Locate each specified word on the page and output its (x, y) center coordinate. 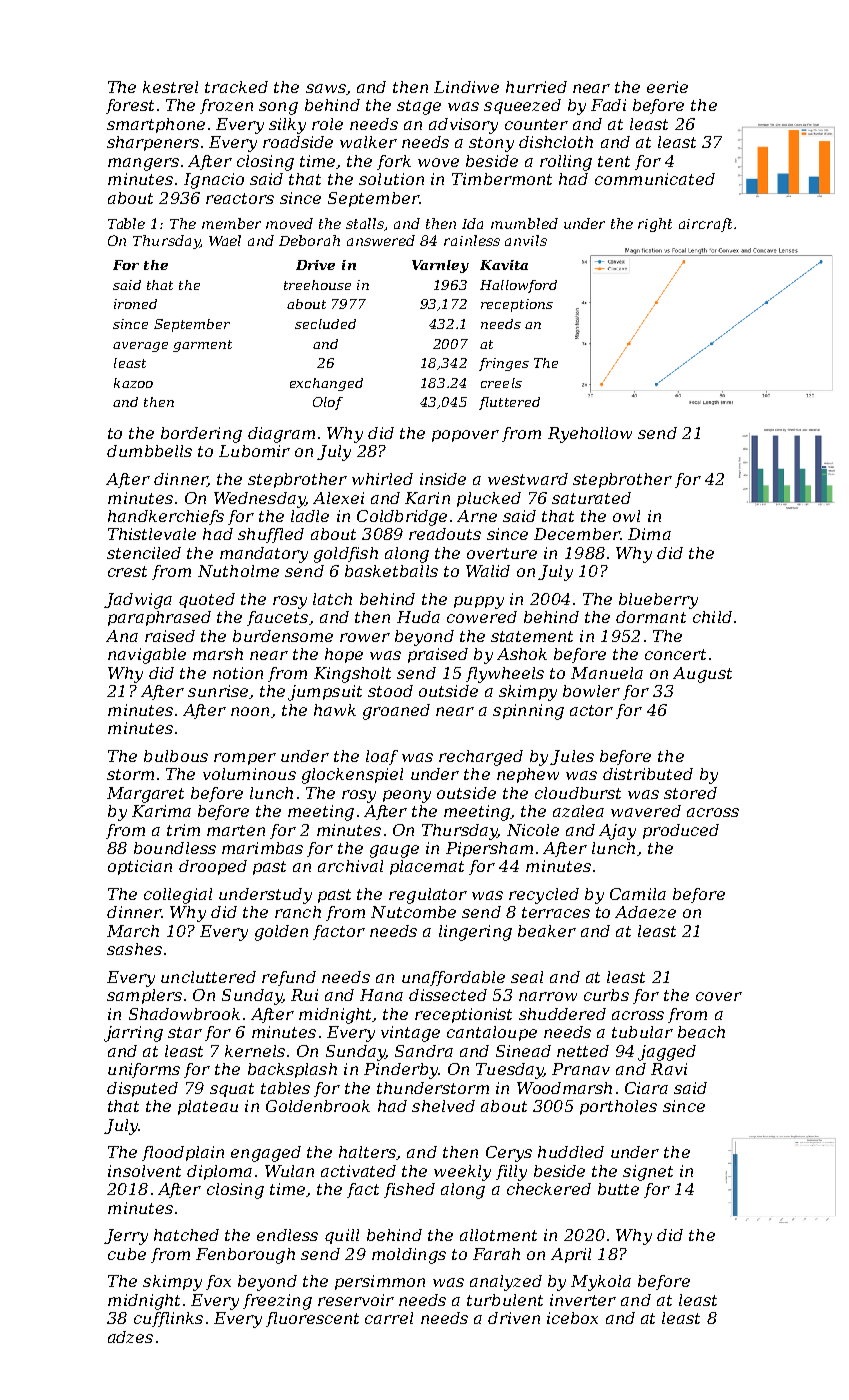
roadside (298, 142)
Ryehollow (590, 435)
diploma (219, 1172)
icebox (572, 1318)
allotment (498, 1235)
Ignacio (214, 181)
